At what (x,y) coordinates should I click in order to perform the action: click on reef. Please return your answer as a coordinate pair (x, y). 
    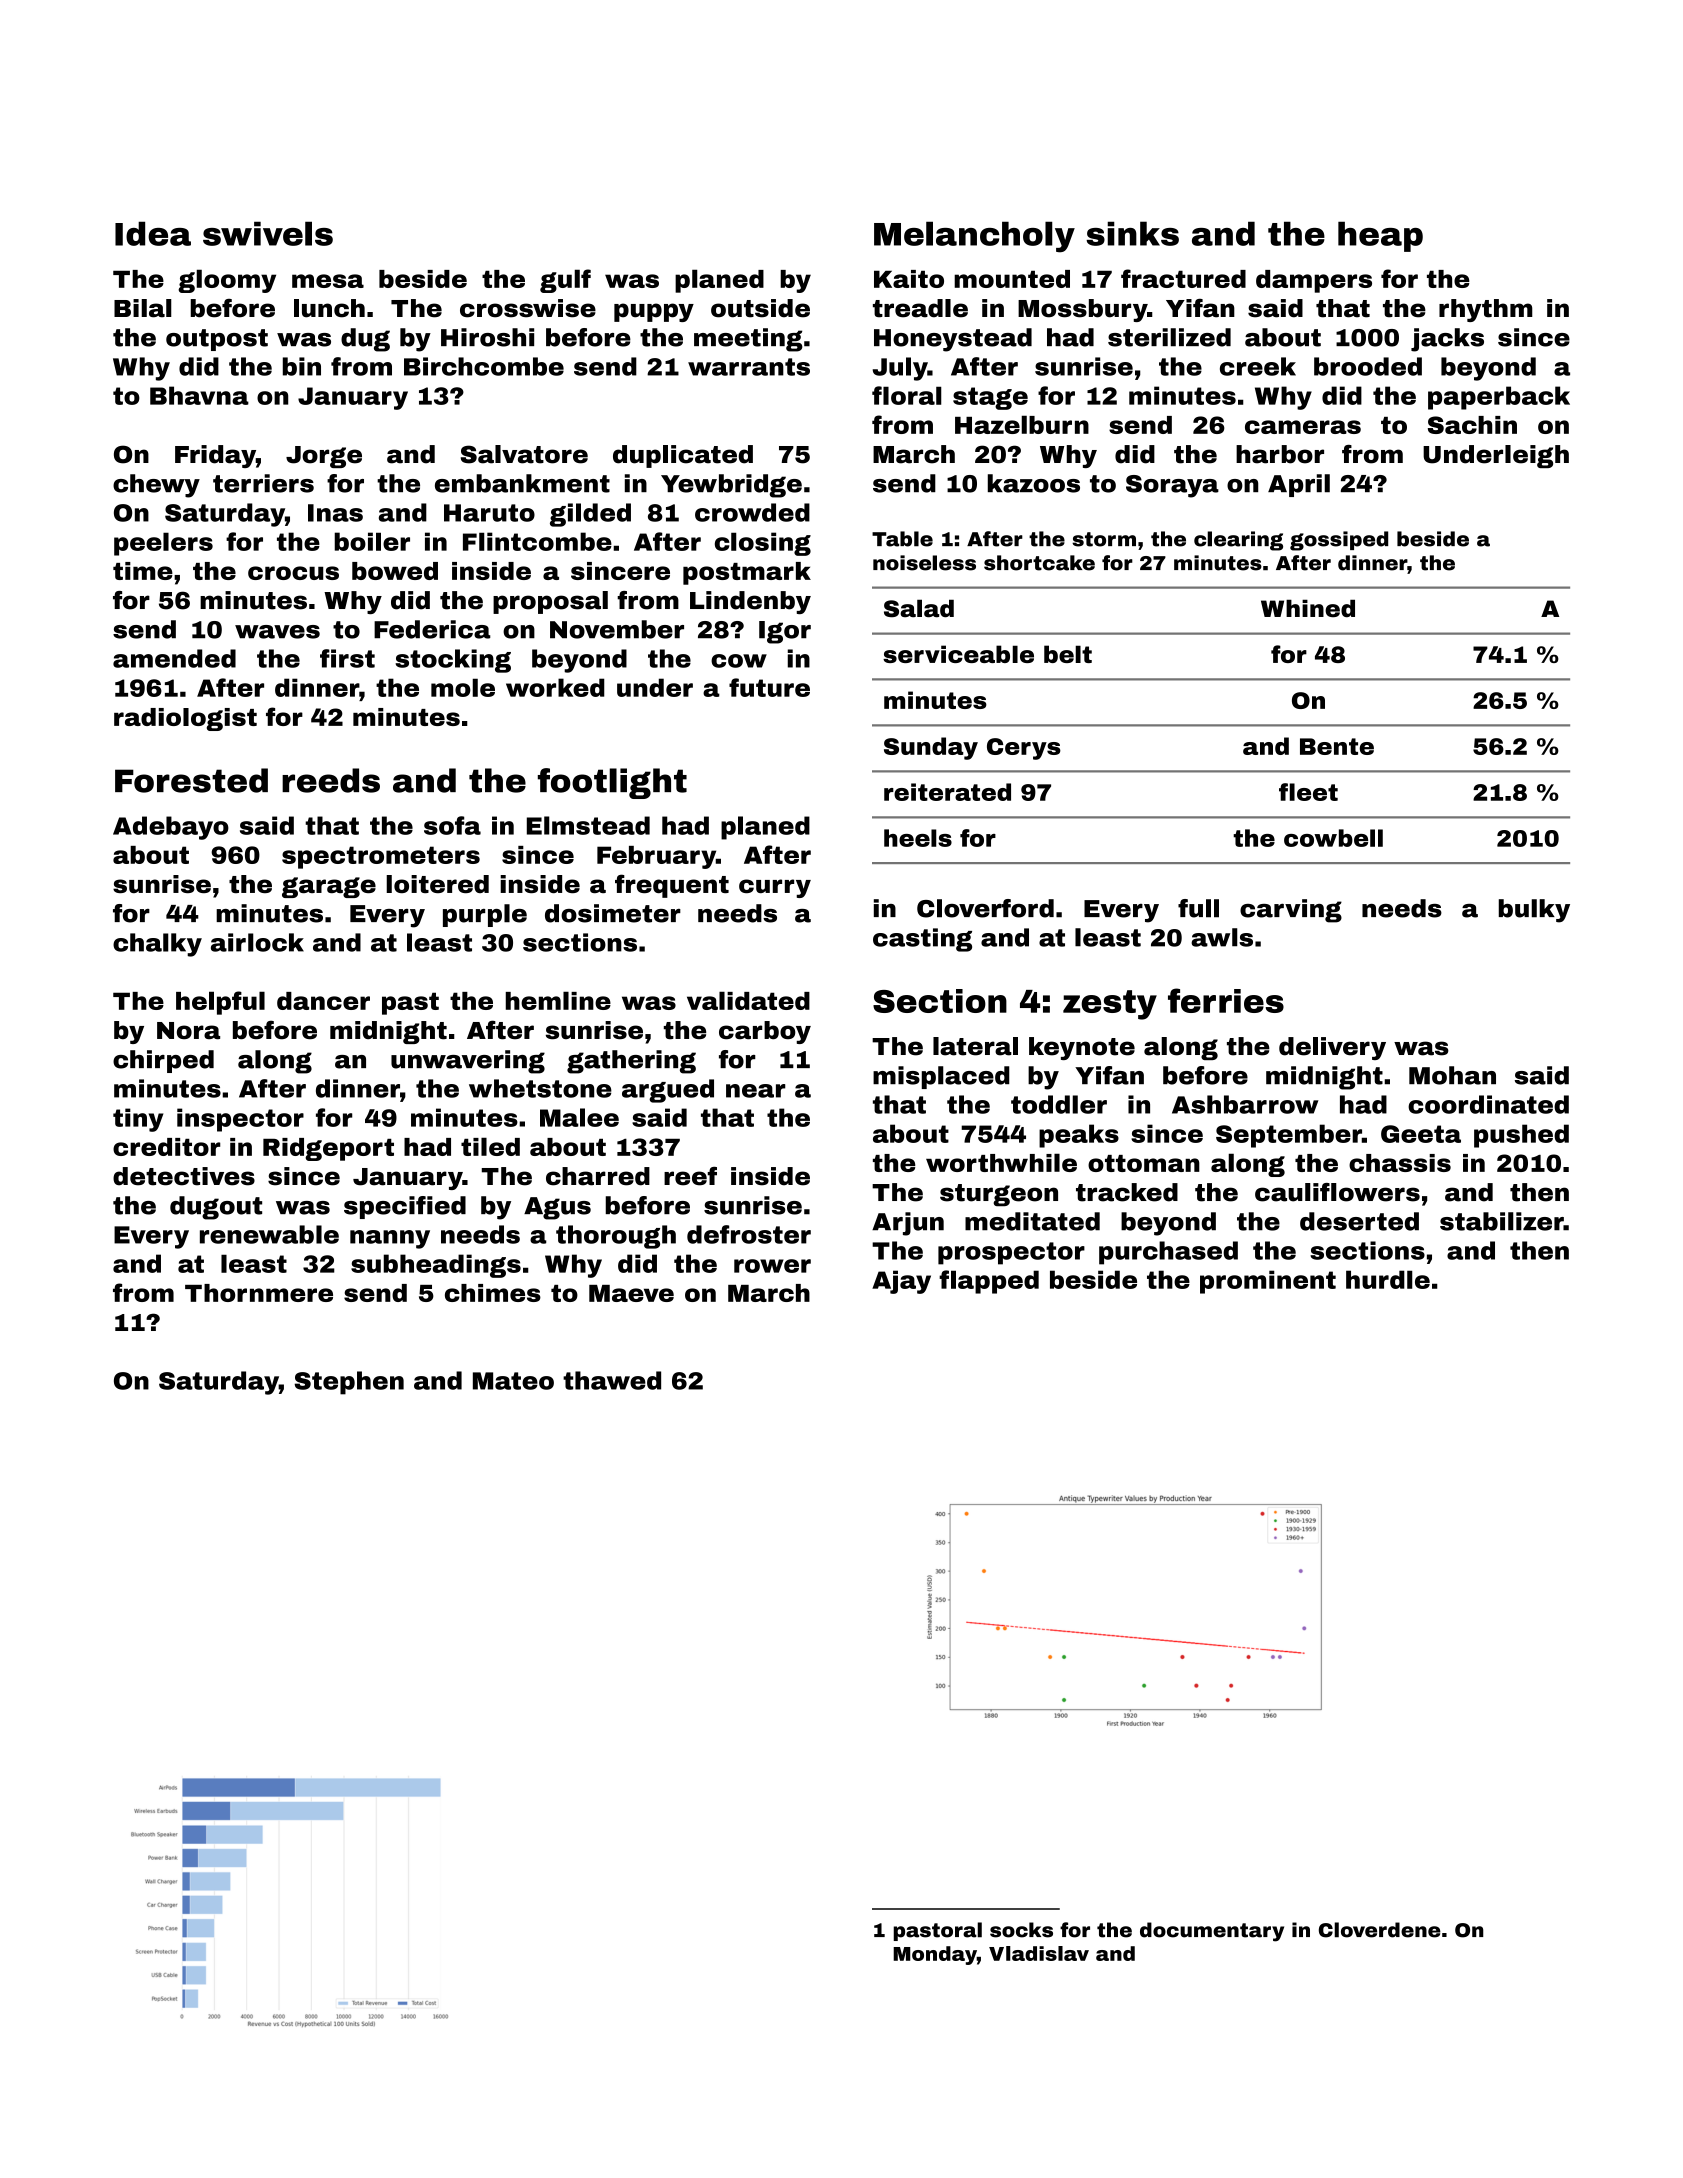
    Looking at the image, I should click on (690, 1176).
